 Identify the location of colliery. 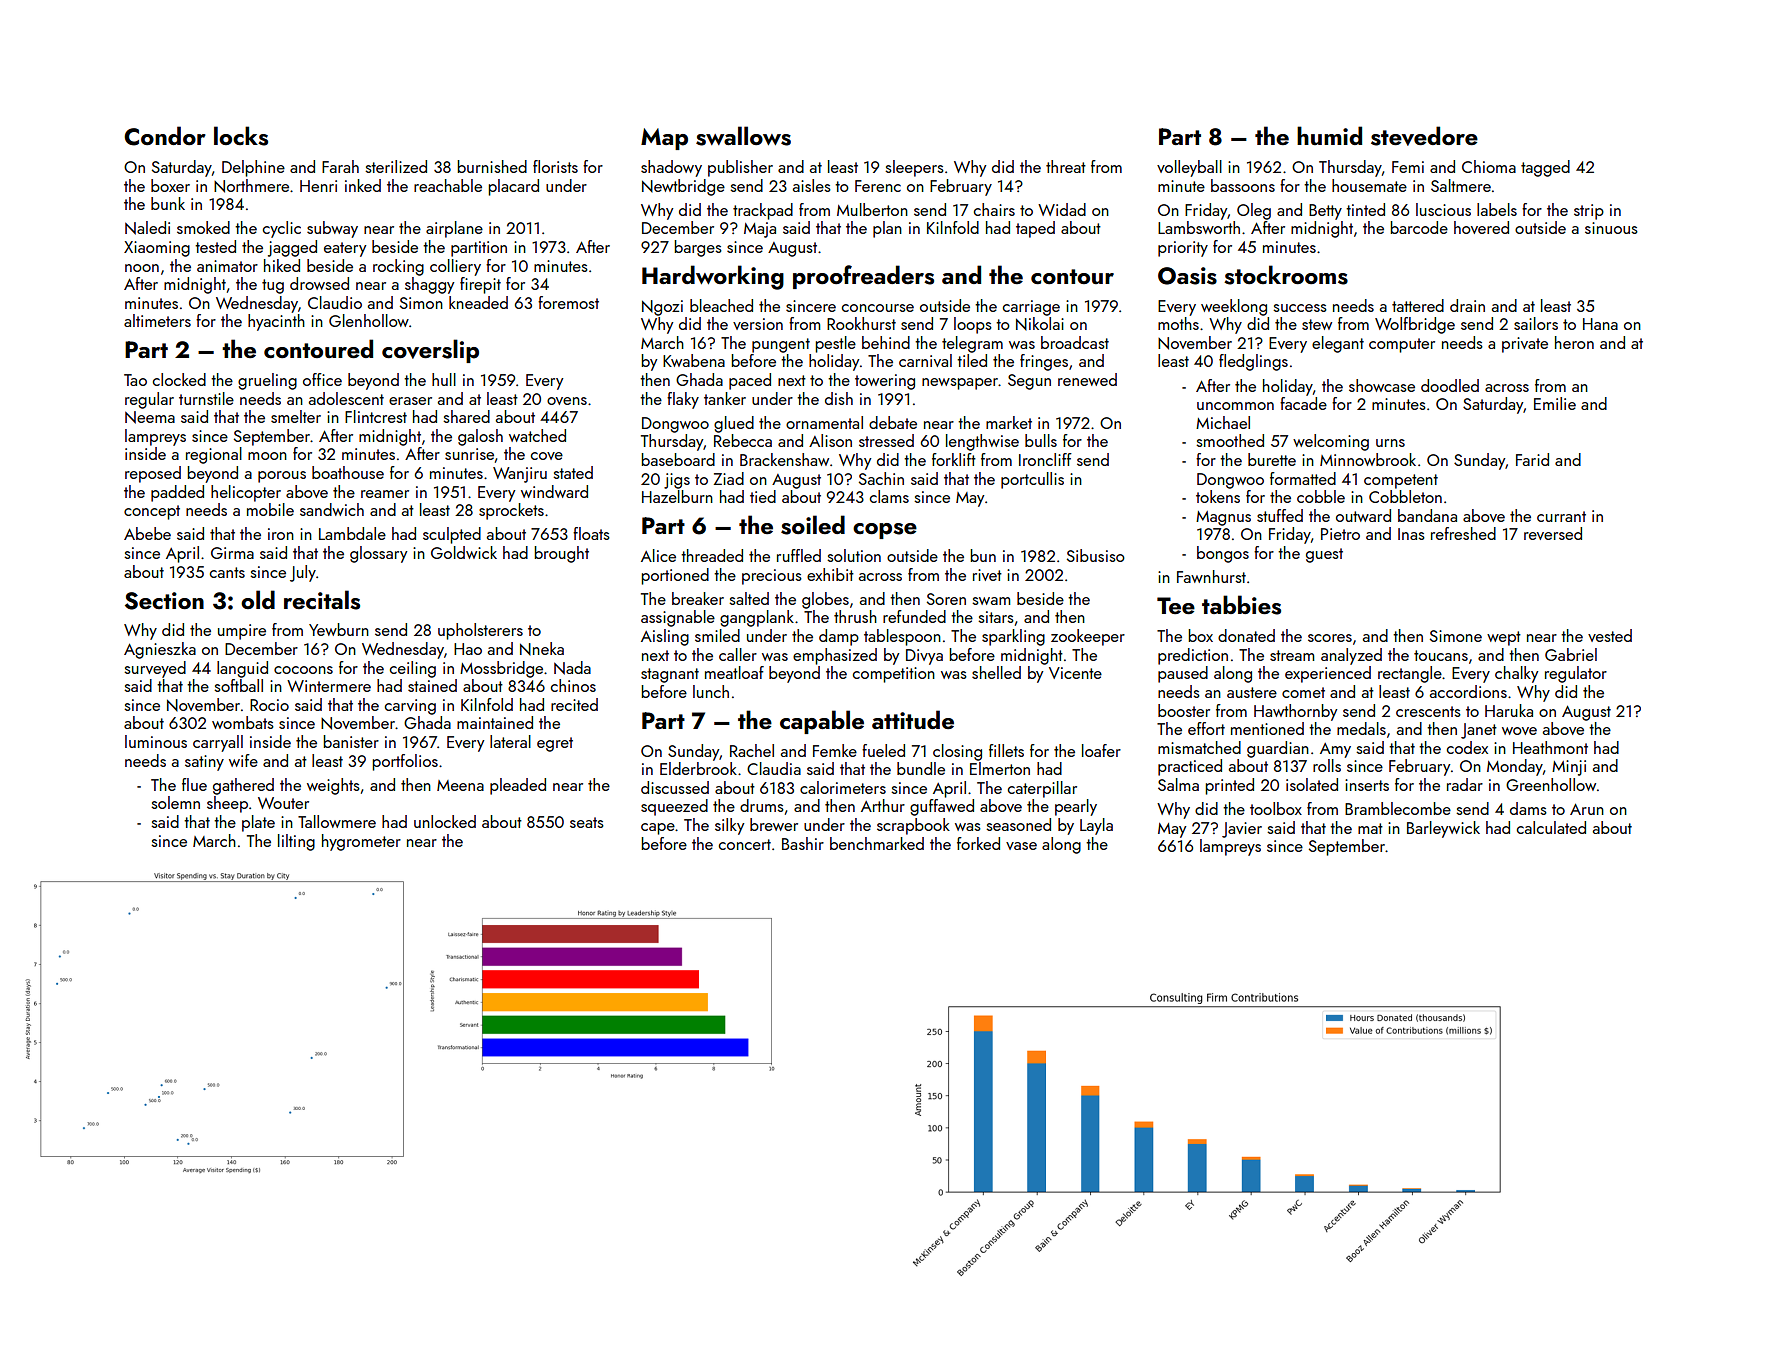
(455, 267).
